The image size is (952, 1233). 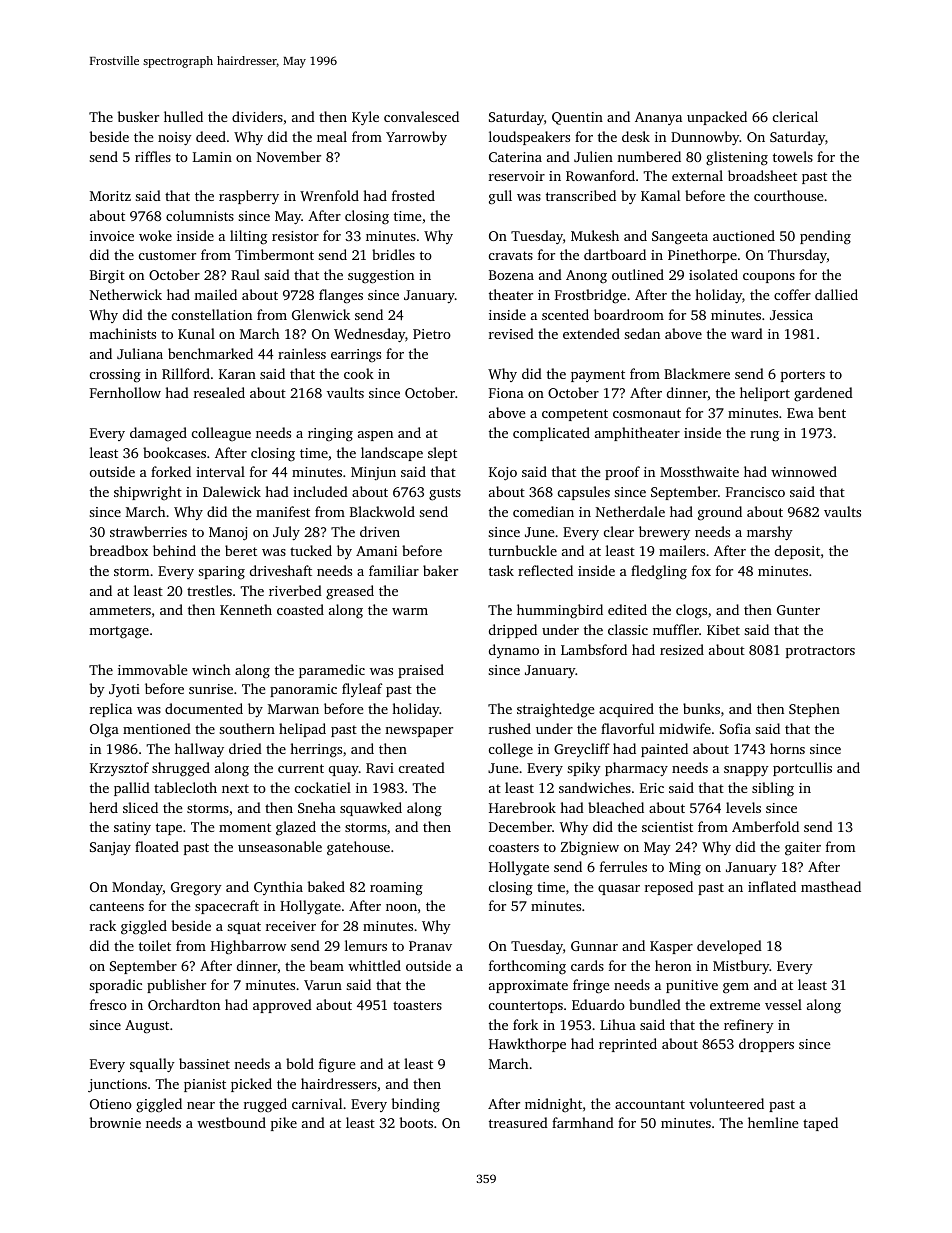 I want to click on beret, so click(x=241, y=550).
